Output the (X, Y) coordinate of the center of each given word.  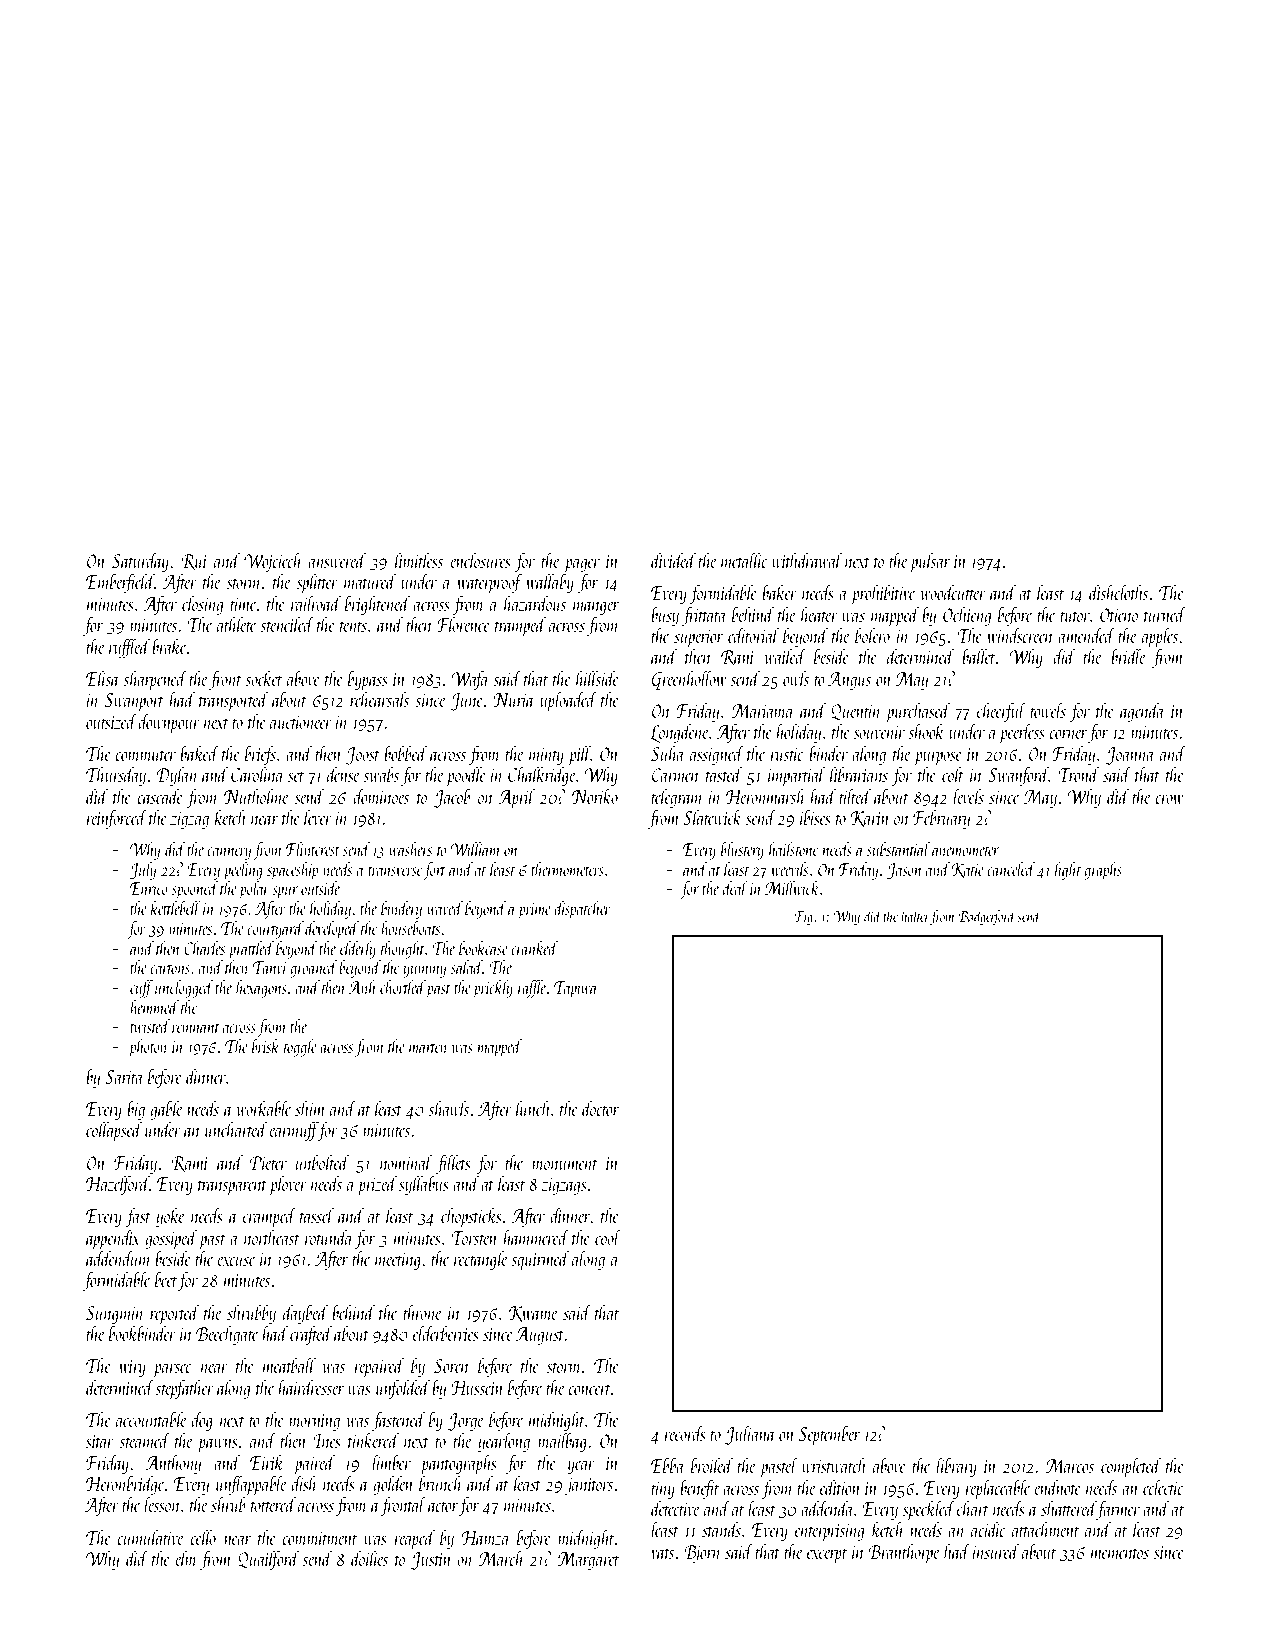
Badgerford (987, 917)
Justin (431, 1561)
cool (608, 1237)
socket (263, 678)
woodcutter (953, 592)
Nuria (513, 700)
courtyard (275, 930)
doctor (601, 1108)
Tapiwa (575, 989)
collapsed (114, 1131)
